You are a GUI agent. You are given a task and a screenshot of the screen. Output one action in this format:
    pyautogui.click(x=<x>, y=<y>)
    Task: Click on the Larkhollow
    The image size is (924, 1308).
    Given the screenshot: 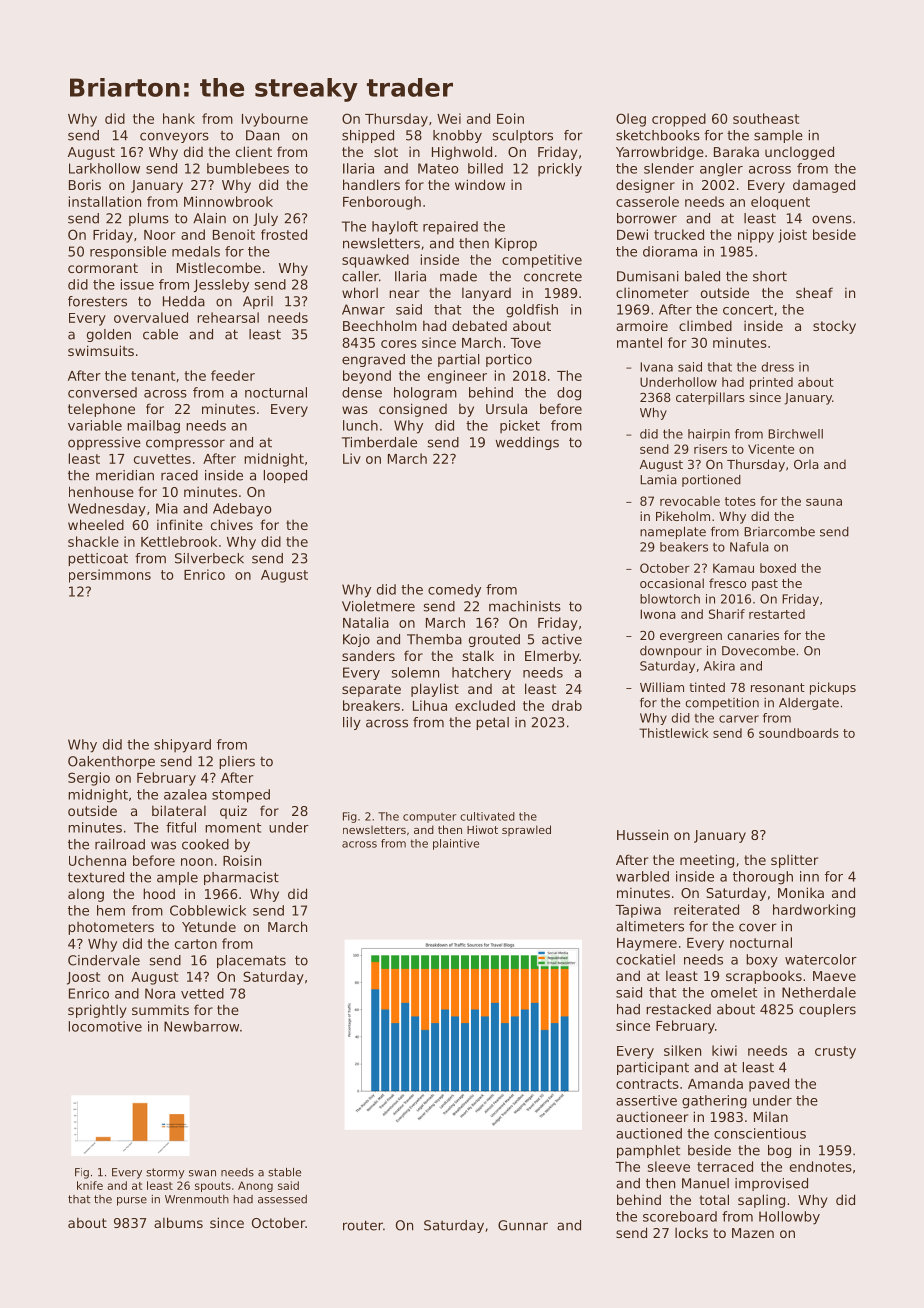 What is the action you would take?
    pyautogui.click(x=104, y=168)
